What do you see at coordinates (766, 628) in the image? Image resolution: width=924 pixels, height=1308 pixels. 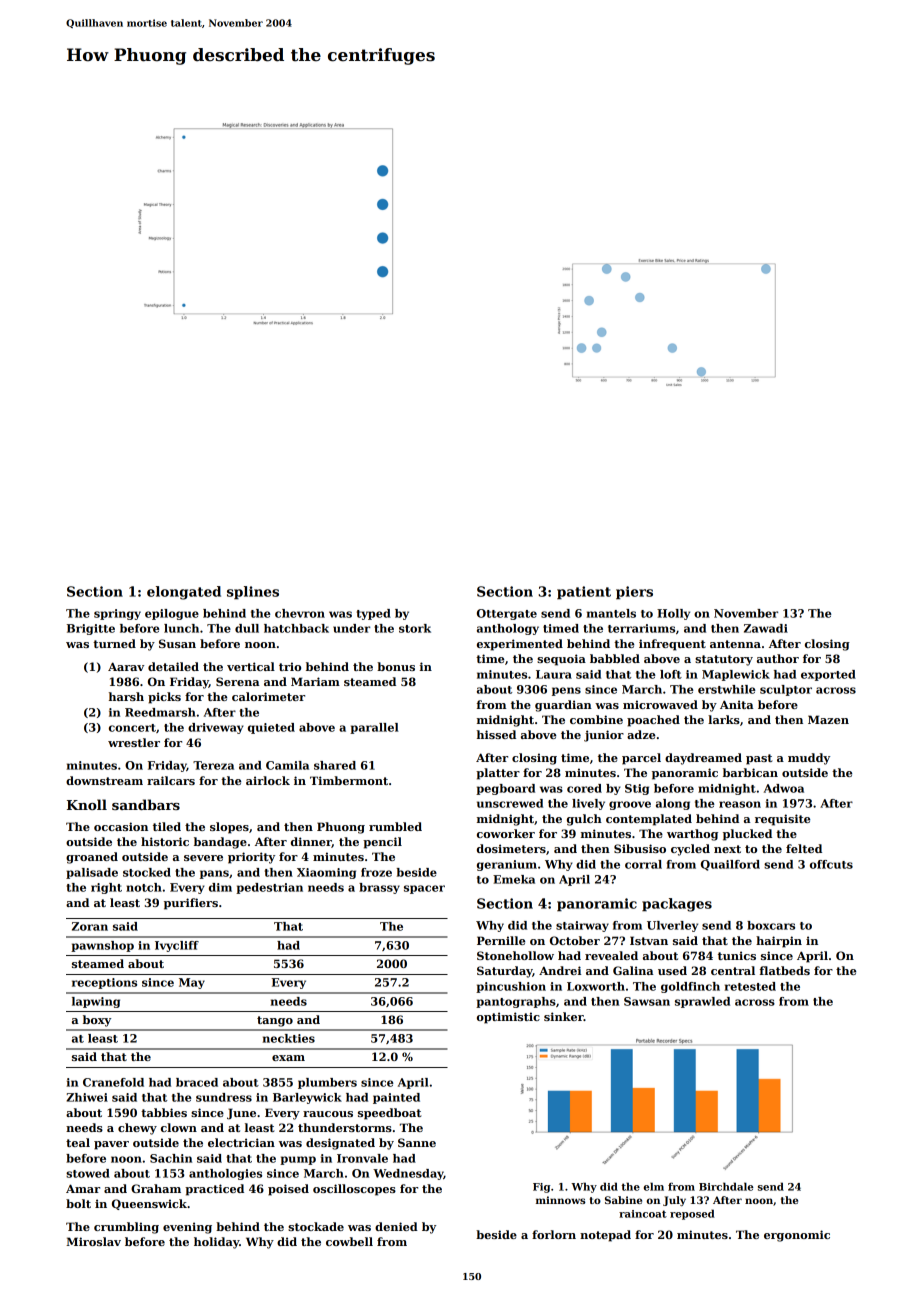 I see `Zawadi` at bounding box center [766, 628].
